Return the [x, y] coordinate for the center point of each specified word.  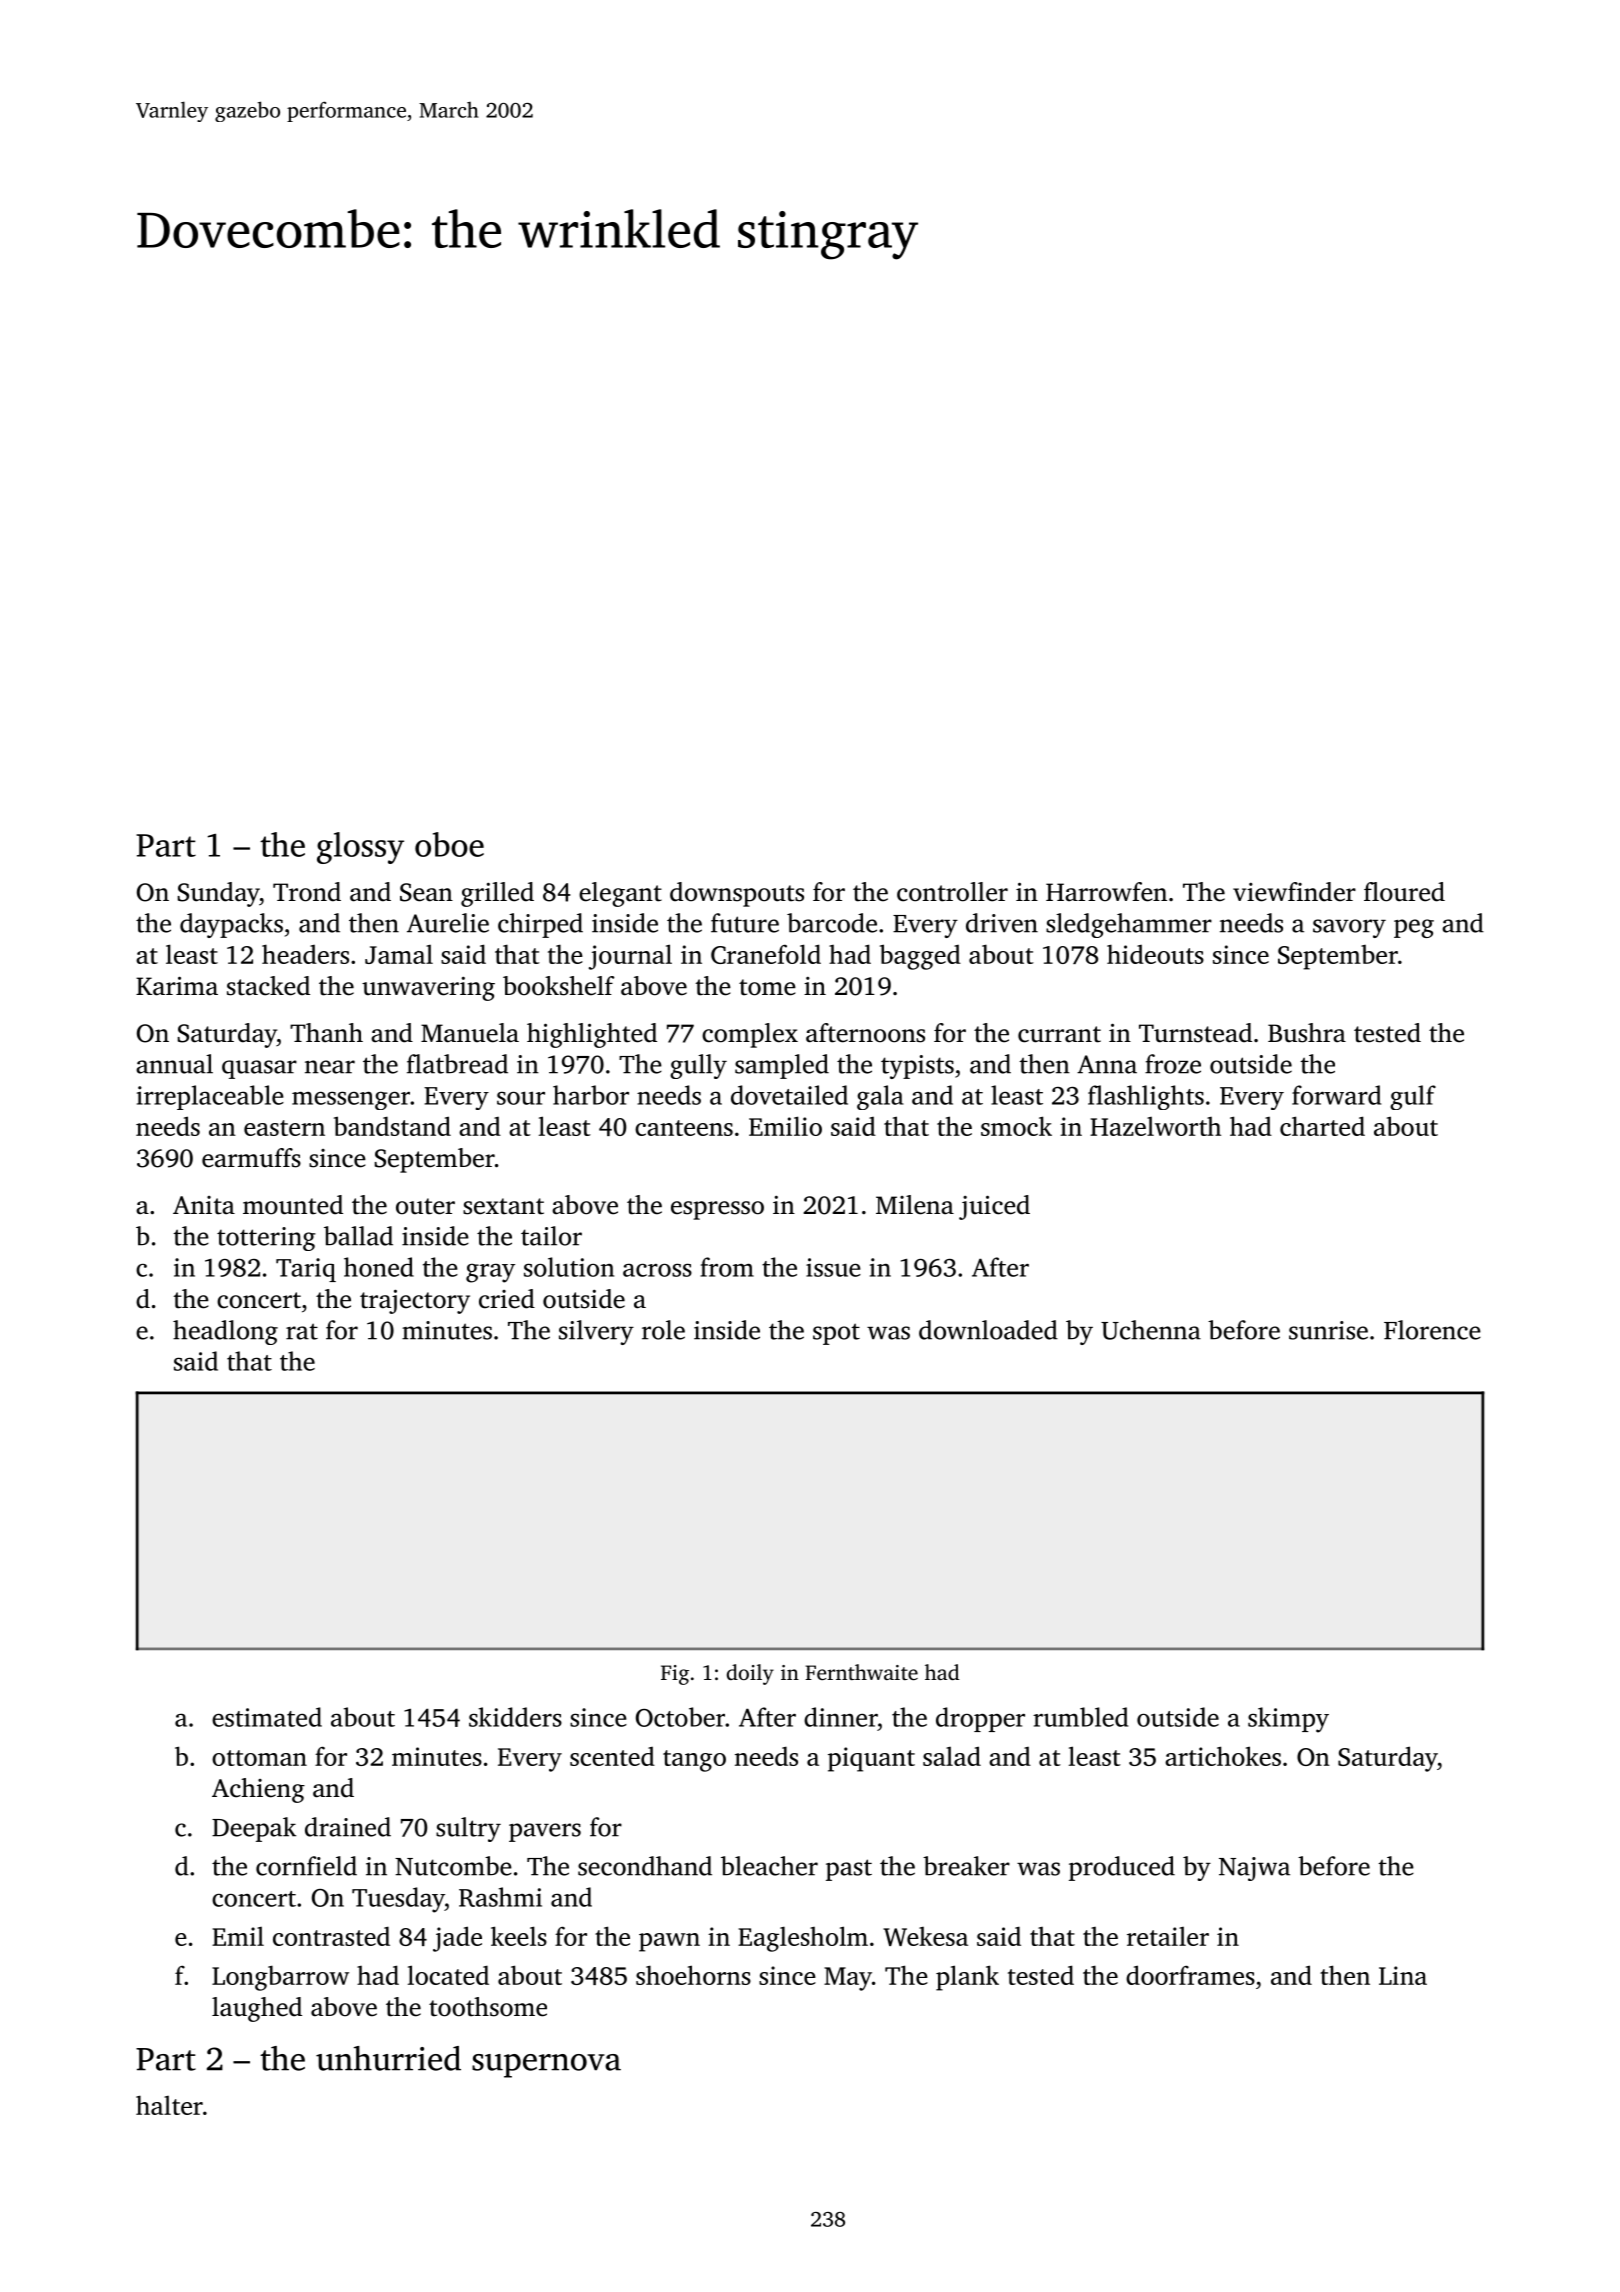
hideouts [1155, 954]
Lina [1403, 1975]
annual [174, 1064]
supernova [546, 2066]
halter [169, 2105]
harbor [591, 1095]
